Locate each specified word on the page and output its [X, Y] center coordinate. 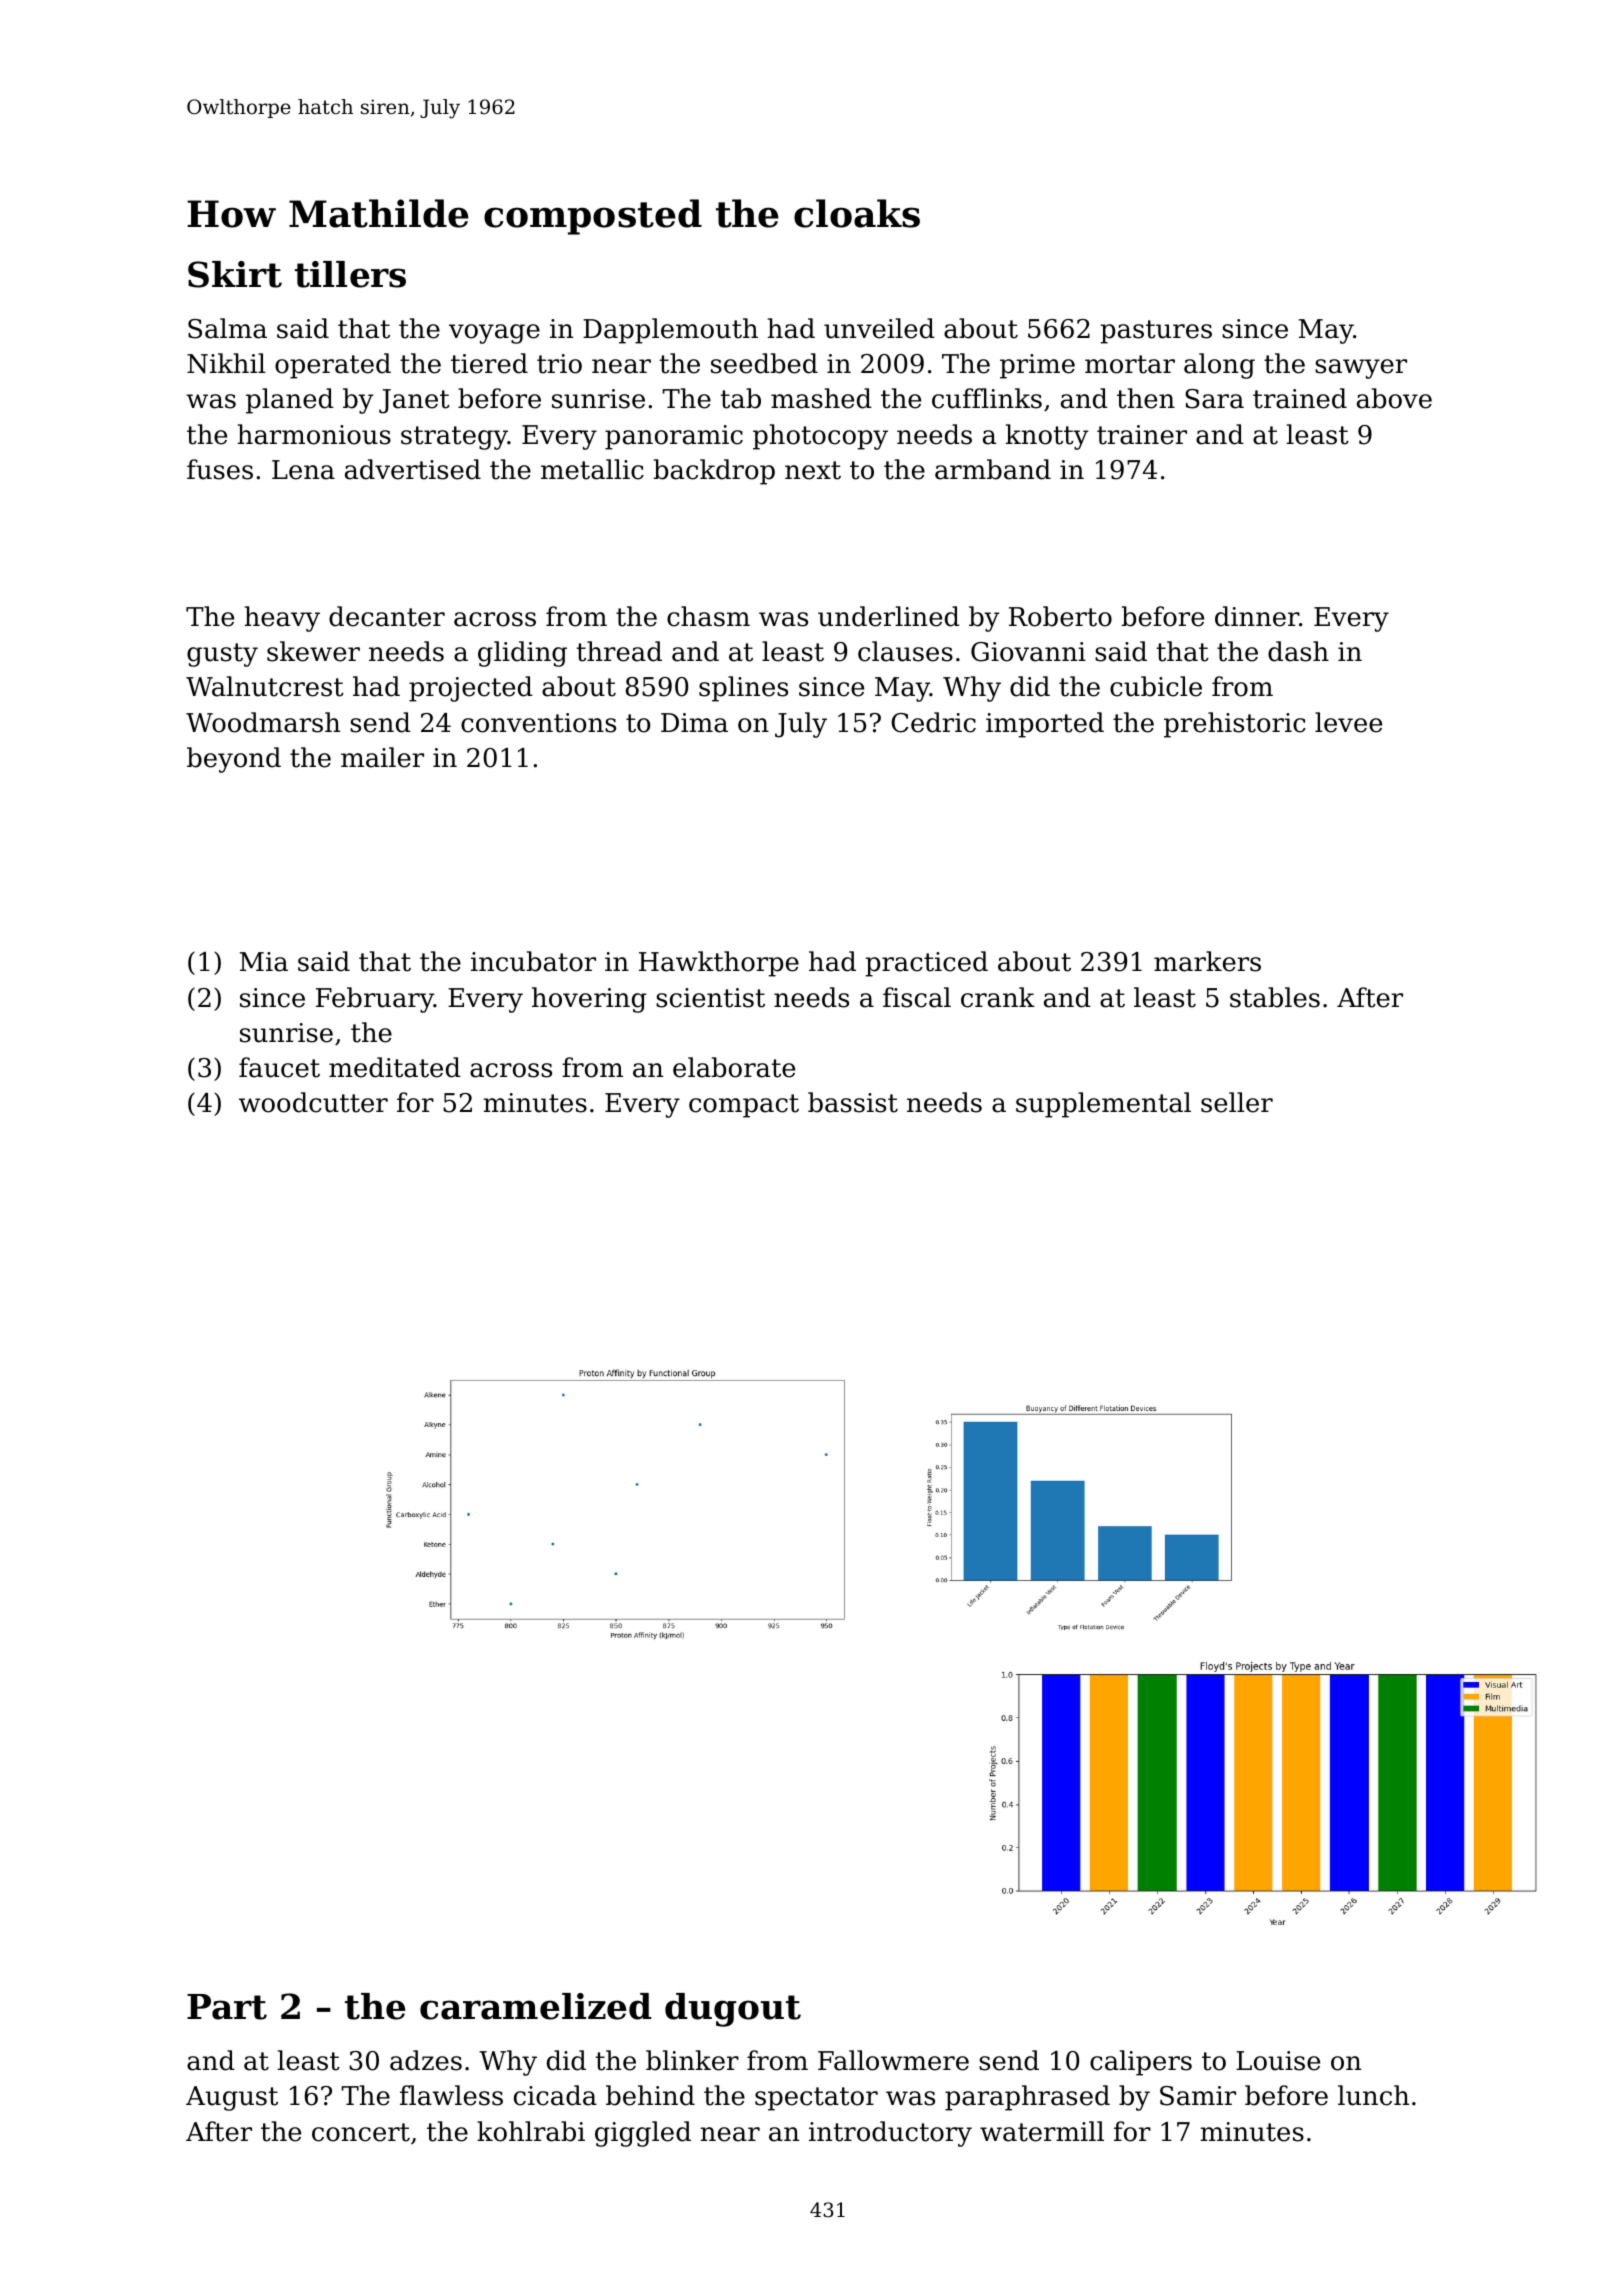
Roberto [1060, 616]
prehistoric [1235, 725]
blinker [692, 2060]
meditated [395, 1067]
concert [361, 2132]
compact [744, 1106]
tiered [489, 363]
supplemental [1103, 1105]
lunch [1373, 2095]
